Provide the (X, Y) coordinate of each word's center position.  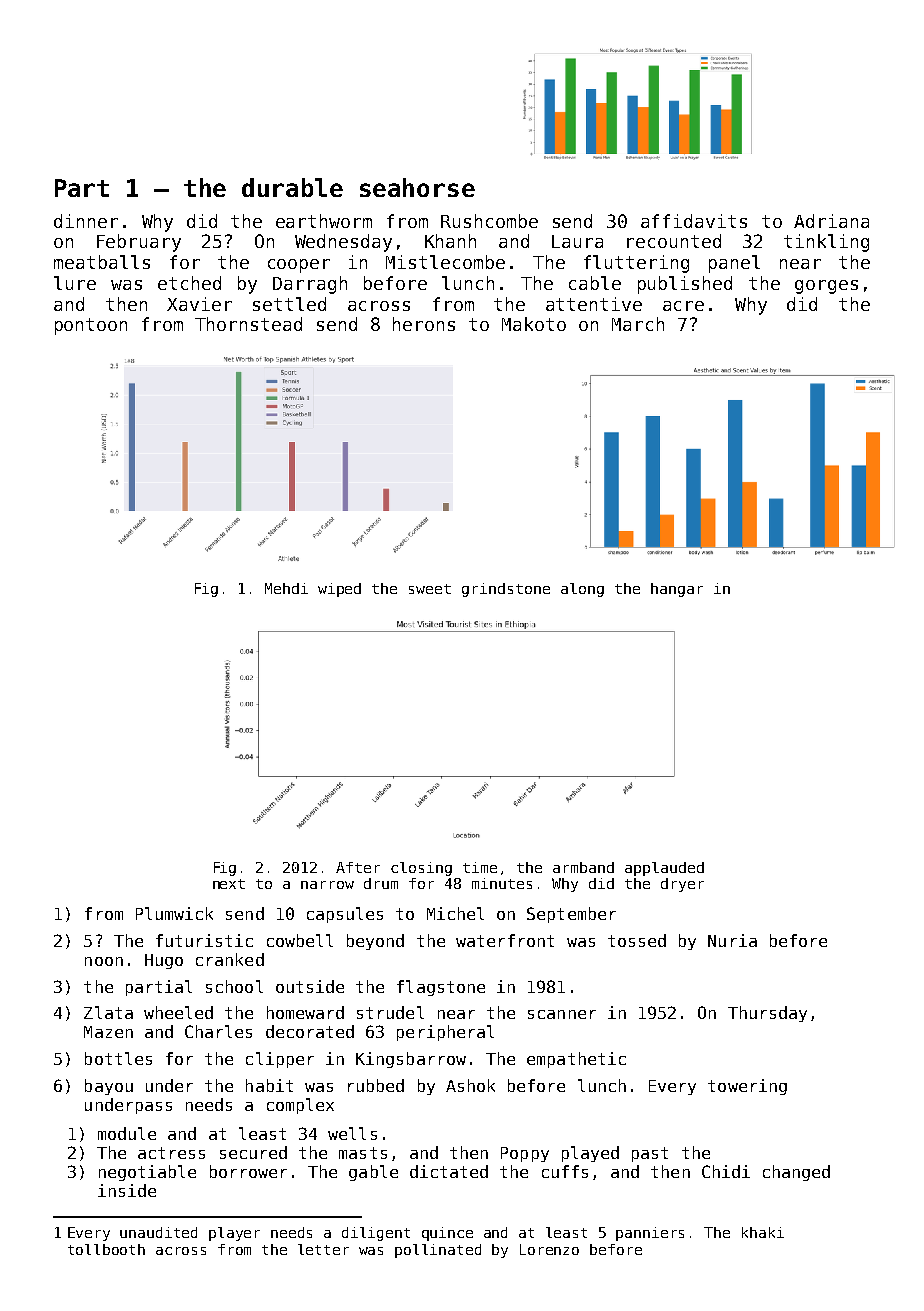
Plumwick (174, 913)
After (358, 867)
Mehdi (286, 588)
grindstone (506, 590)
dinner (86, 221)
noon (104, 961)
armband (583, 867)
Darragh (310, 285)
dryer (682, 885)
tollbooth (106, 1249)
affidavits (694, 221)
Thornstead (248, 324)
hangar (677, 590)
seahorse (417, 187)
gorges (826, 287)
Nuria (732, 940)
